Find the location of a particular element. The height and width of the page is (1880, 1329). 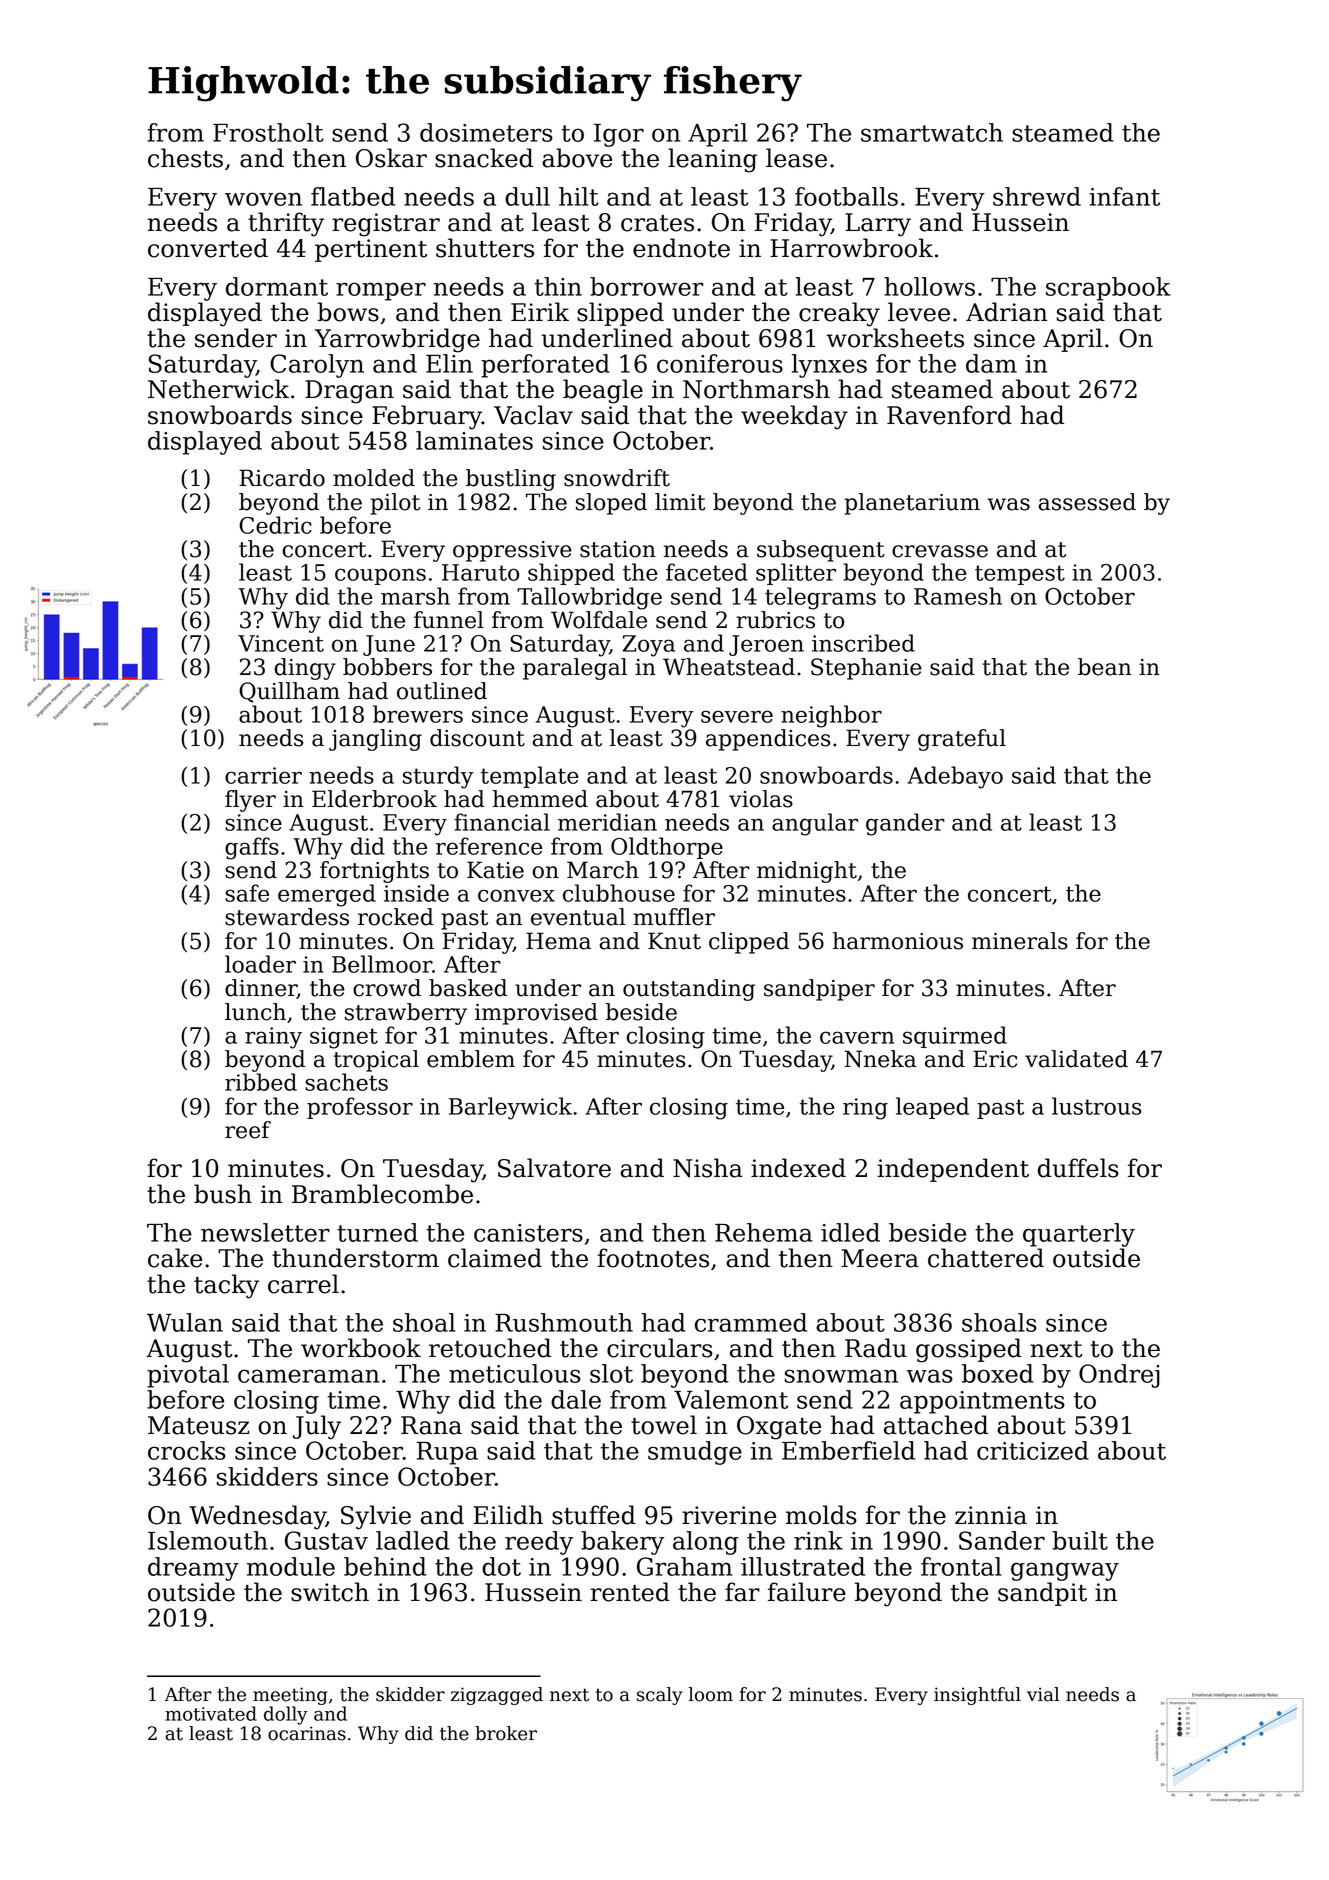

lease is located at coordinates (796, 158).
